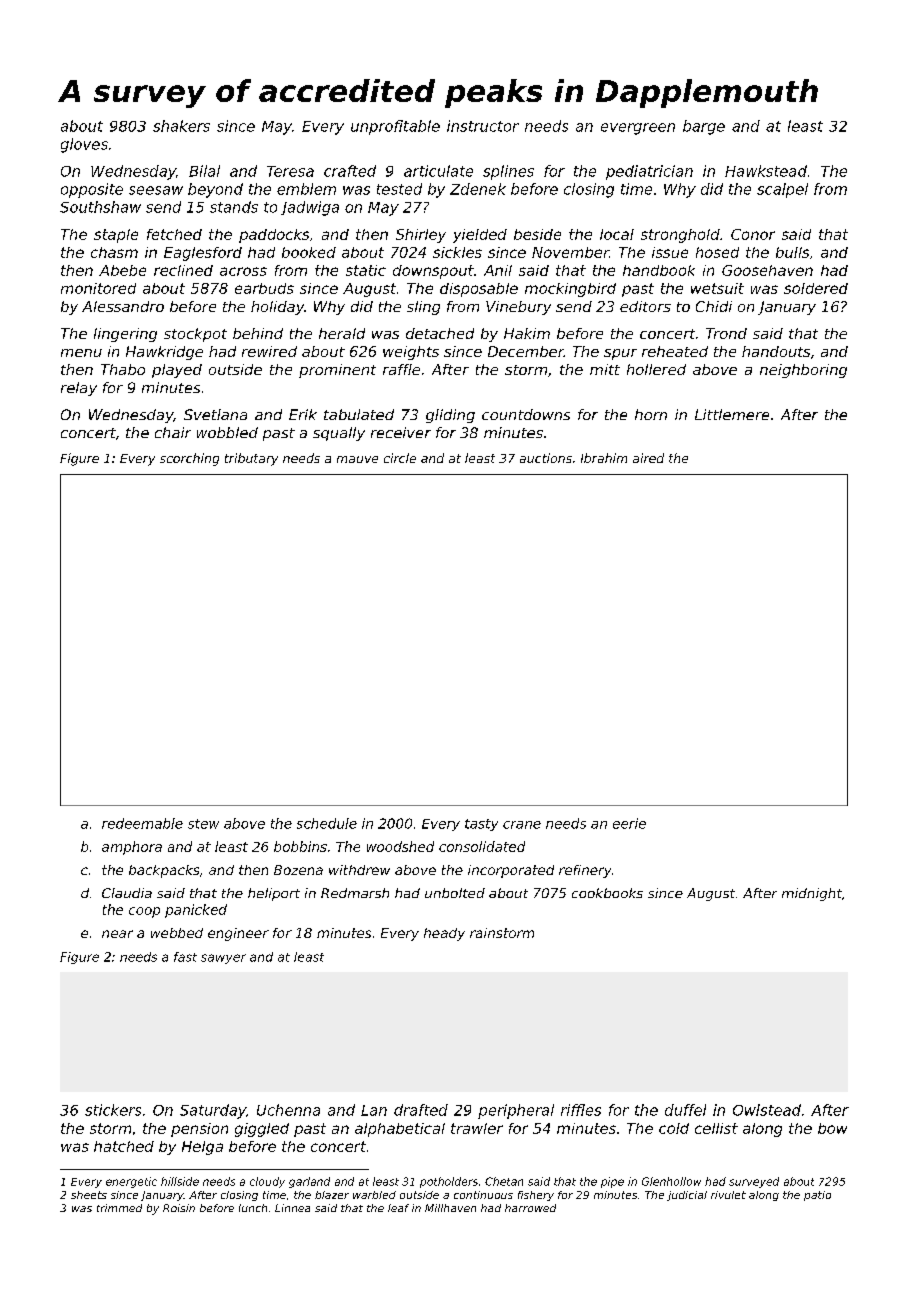 The height and width of the screenshot is (1316, 908). What do you see at coordinates (89, 1195) in the screenshot?
I see `sheets` at bounding box center [89, 1195].
